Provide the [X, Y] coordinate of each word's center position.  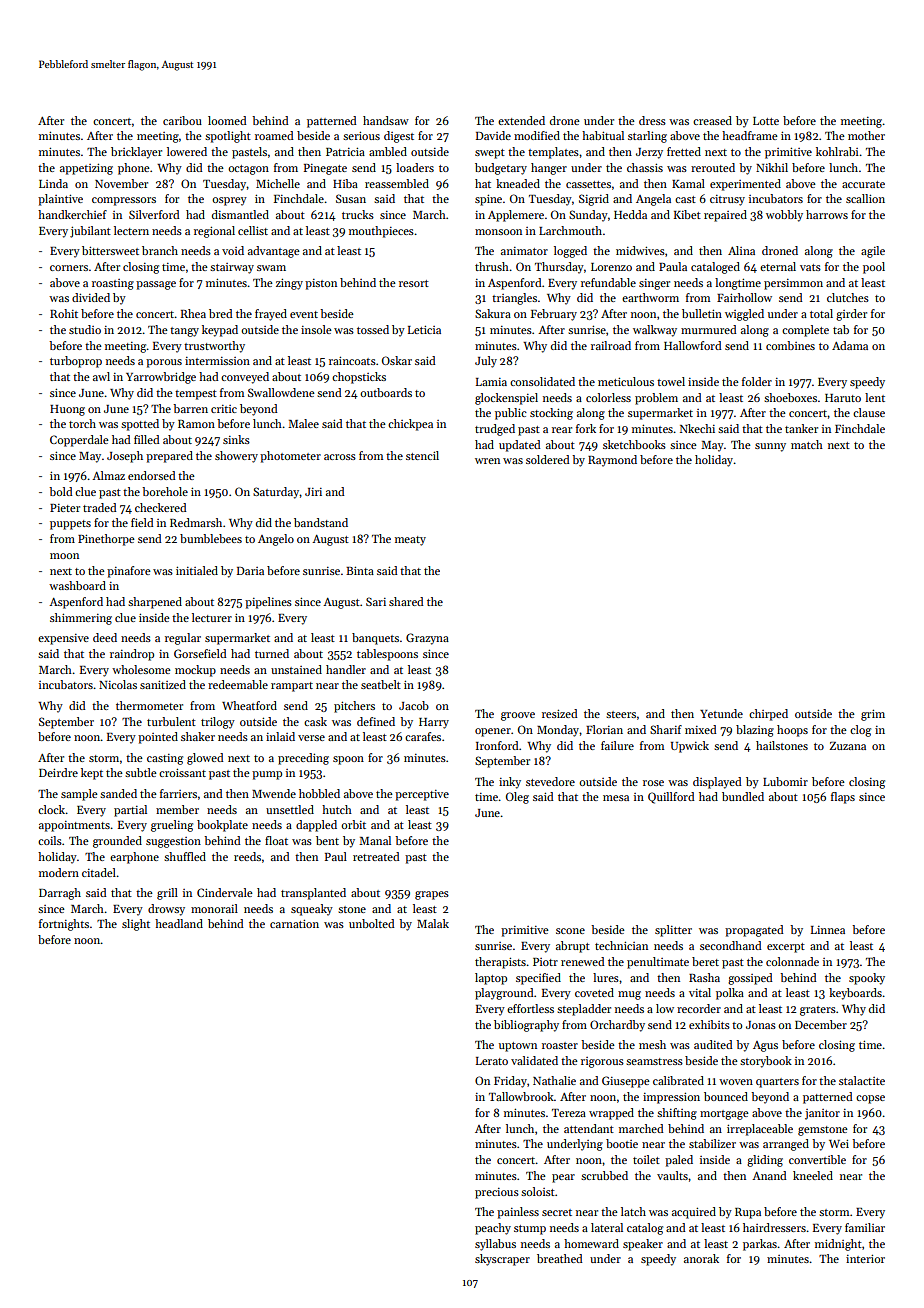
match [807, 444]
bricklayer [136, 153]
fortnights [64, 925]
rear [562, 430]
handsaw [386, 120]
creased [712, 120]
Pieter [65, 508]
